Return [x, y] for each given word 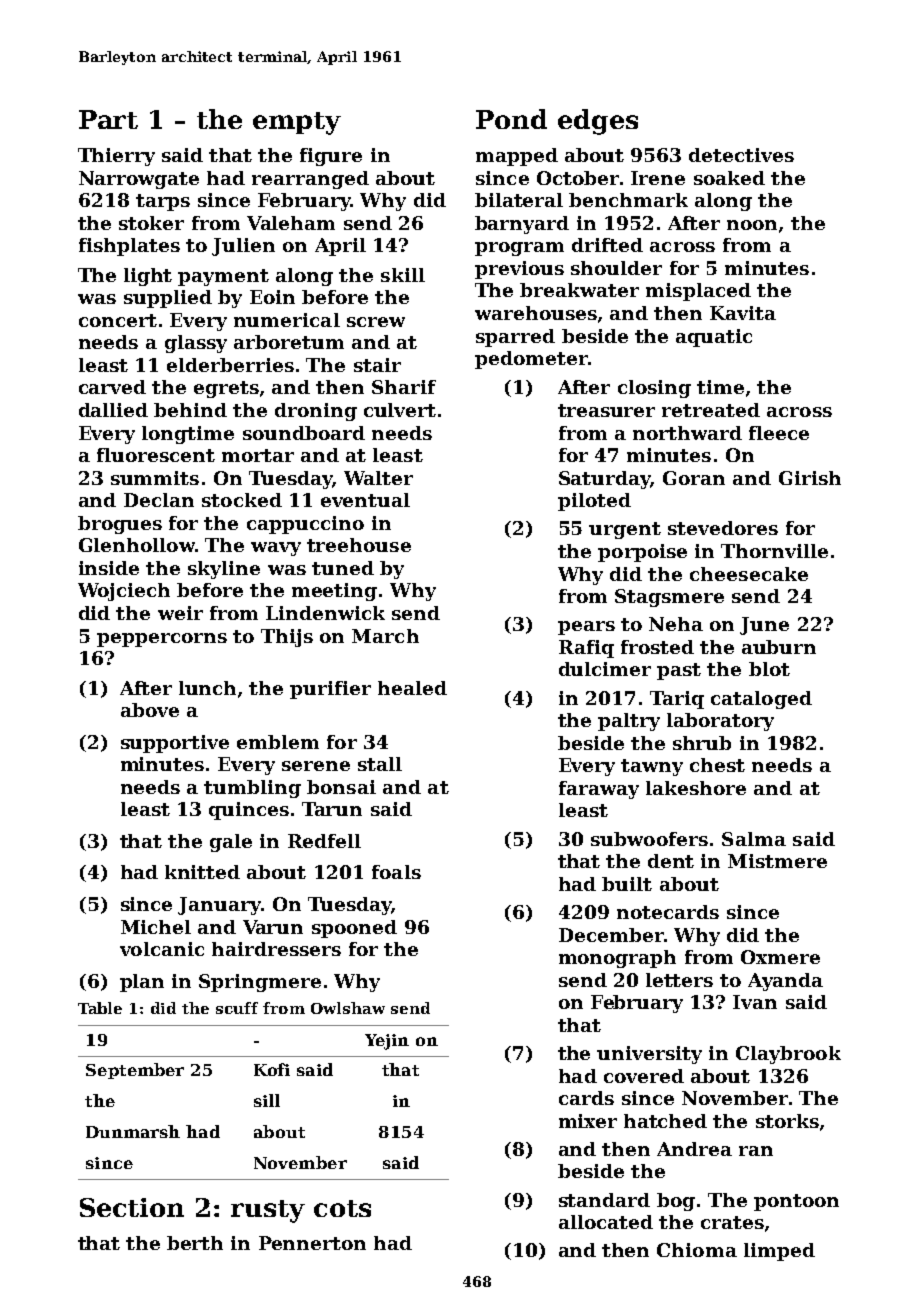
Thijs [287, 638]
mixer [588, 1121]
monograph [617, 959]
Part [108, 119]
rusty [268, 1211]
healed [412, 688]
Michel [156, 927]
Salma [754, 839]
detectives [741, 155]
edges [598, 122]
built [627, 884]
